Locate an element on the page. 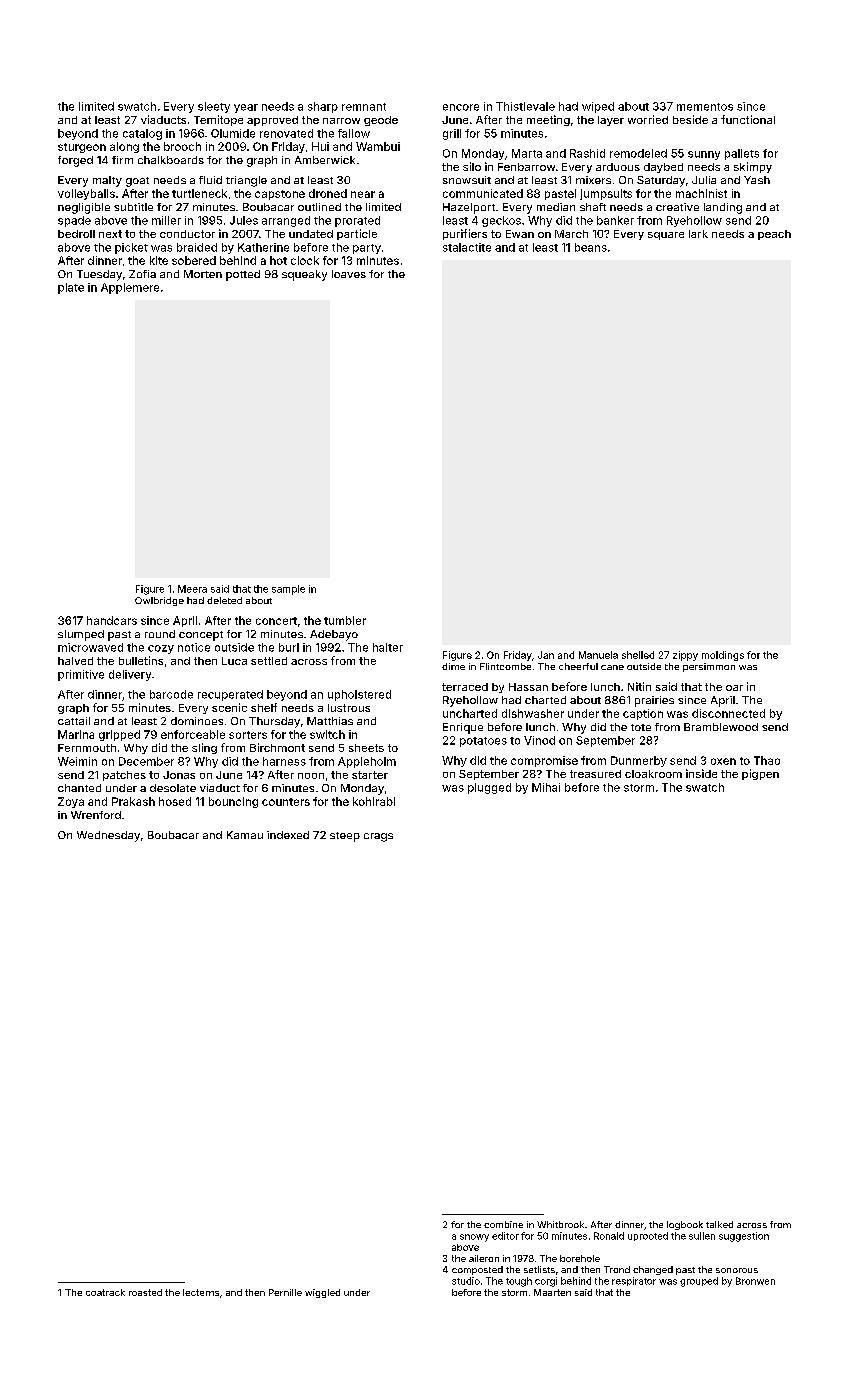 Image resolution: width=849 pixels, height=1400 pixels. lecterns is located at coordinates (201, 1292).
